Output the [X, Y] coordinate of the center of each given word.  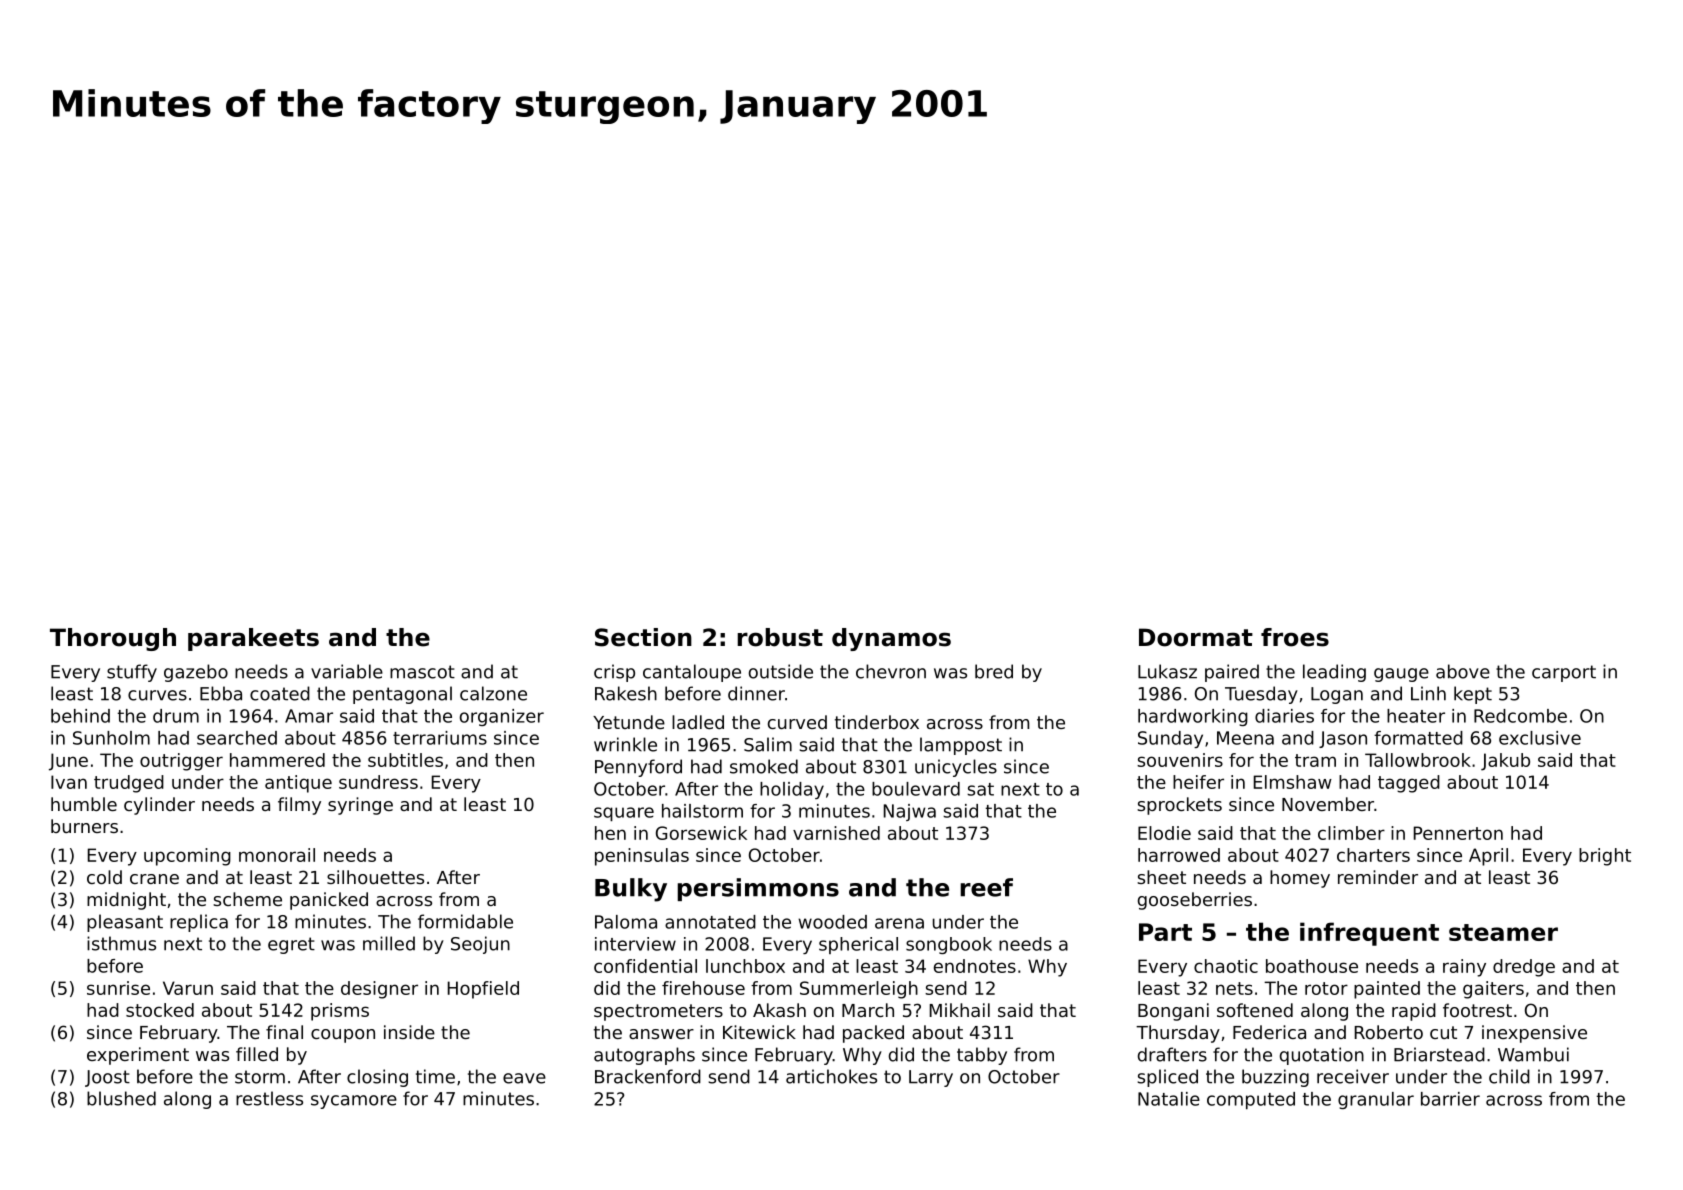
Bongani [1173, 1012]
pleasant [125, 923]
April [1488, 857]
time [435, 1076]
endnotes [975, 966]
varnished [836, 833]
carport [1564, 673]
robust [780, 637]
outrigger [181, 762]
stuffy [132, 673]
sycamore [354, 1102]
